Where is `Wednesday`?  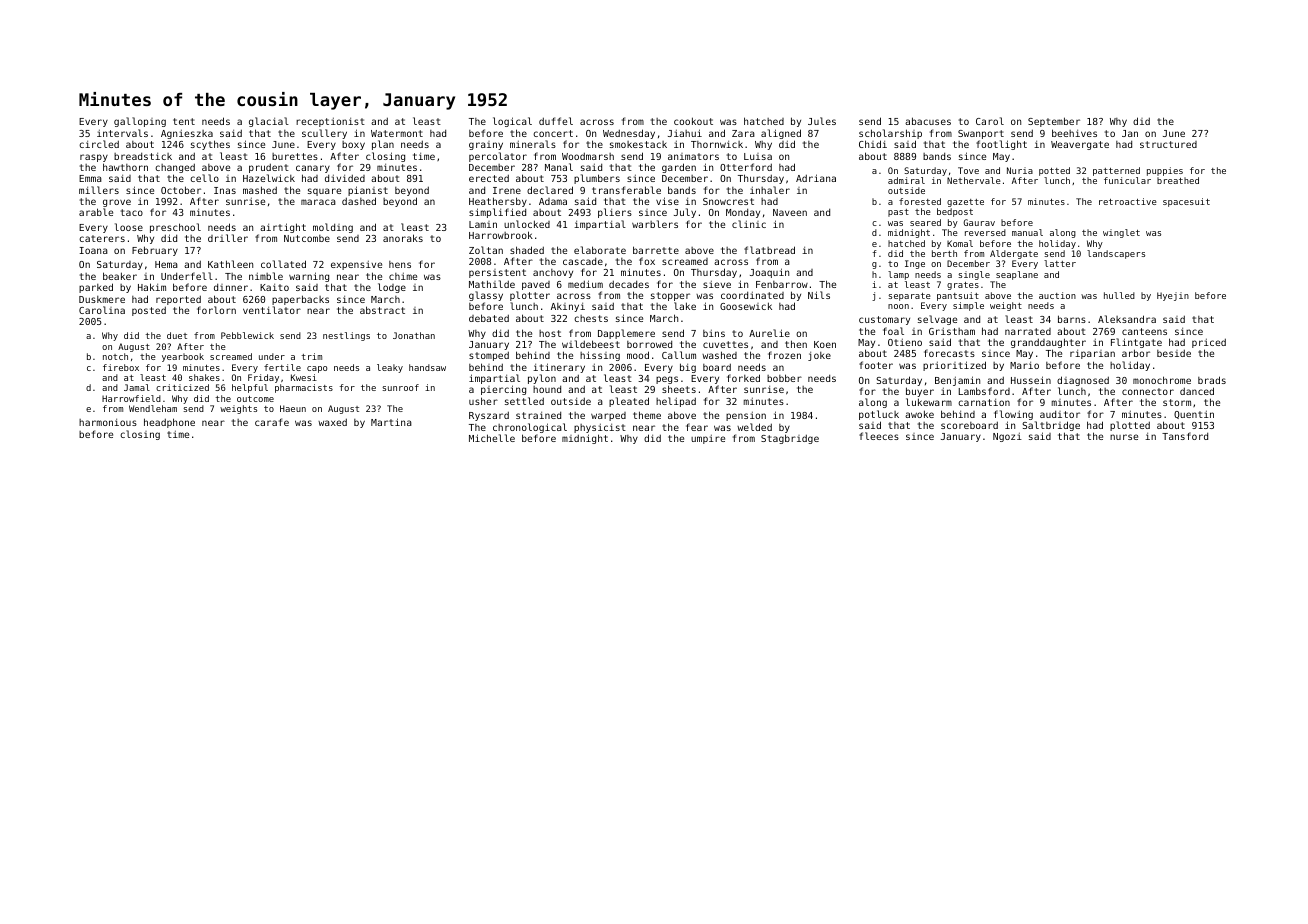 Wednesday is located at coordinates (629, 134).
